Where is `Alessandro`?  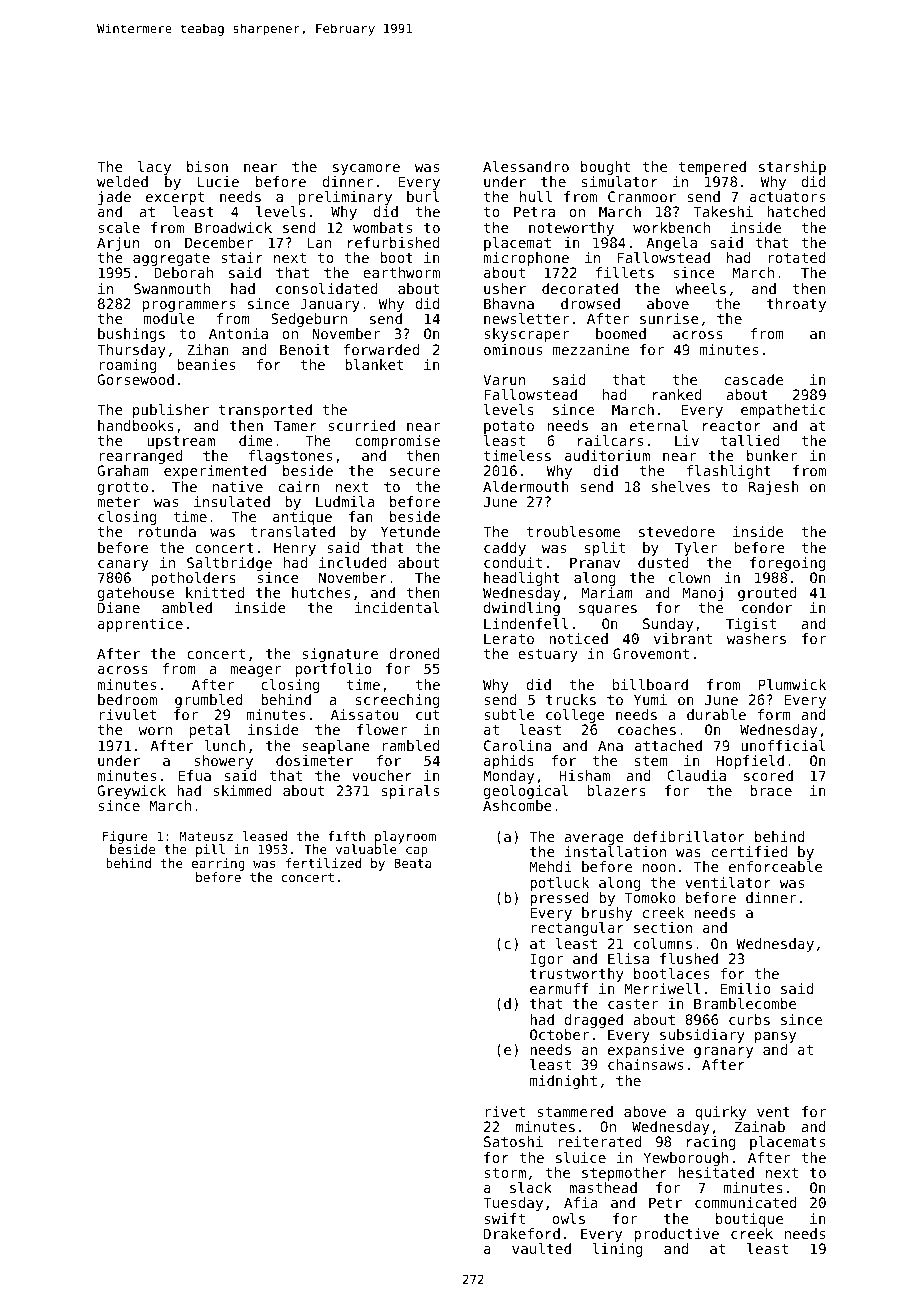 Alessandro is located at coordinates (526, 166).
